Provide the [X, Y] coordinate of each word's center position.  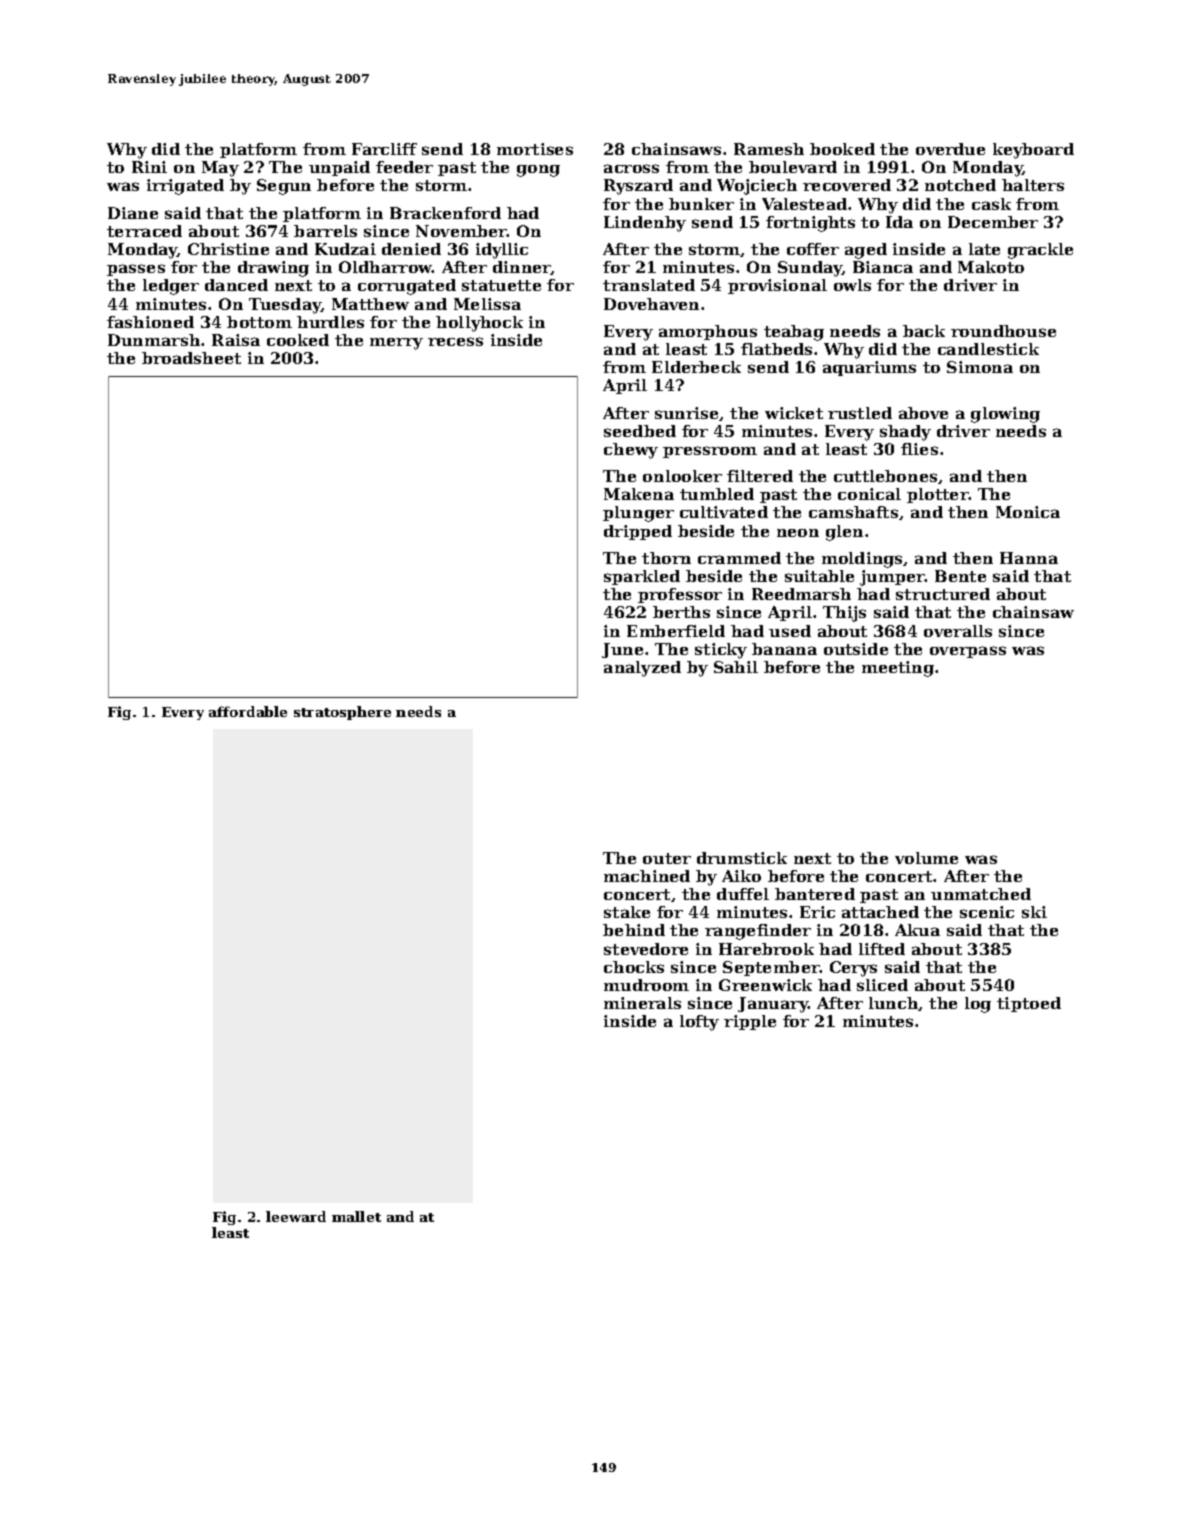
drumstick [742, 858]
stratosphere [342, 713]
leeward [296, 1216]
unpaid [339, 168]
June [622, 650]
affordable [248, 711]
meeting [898, 669]
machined [647, 876]
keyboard [1033, 151]
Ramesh [769, 149]
